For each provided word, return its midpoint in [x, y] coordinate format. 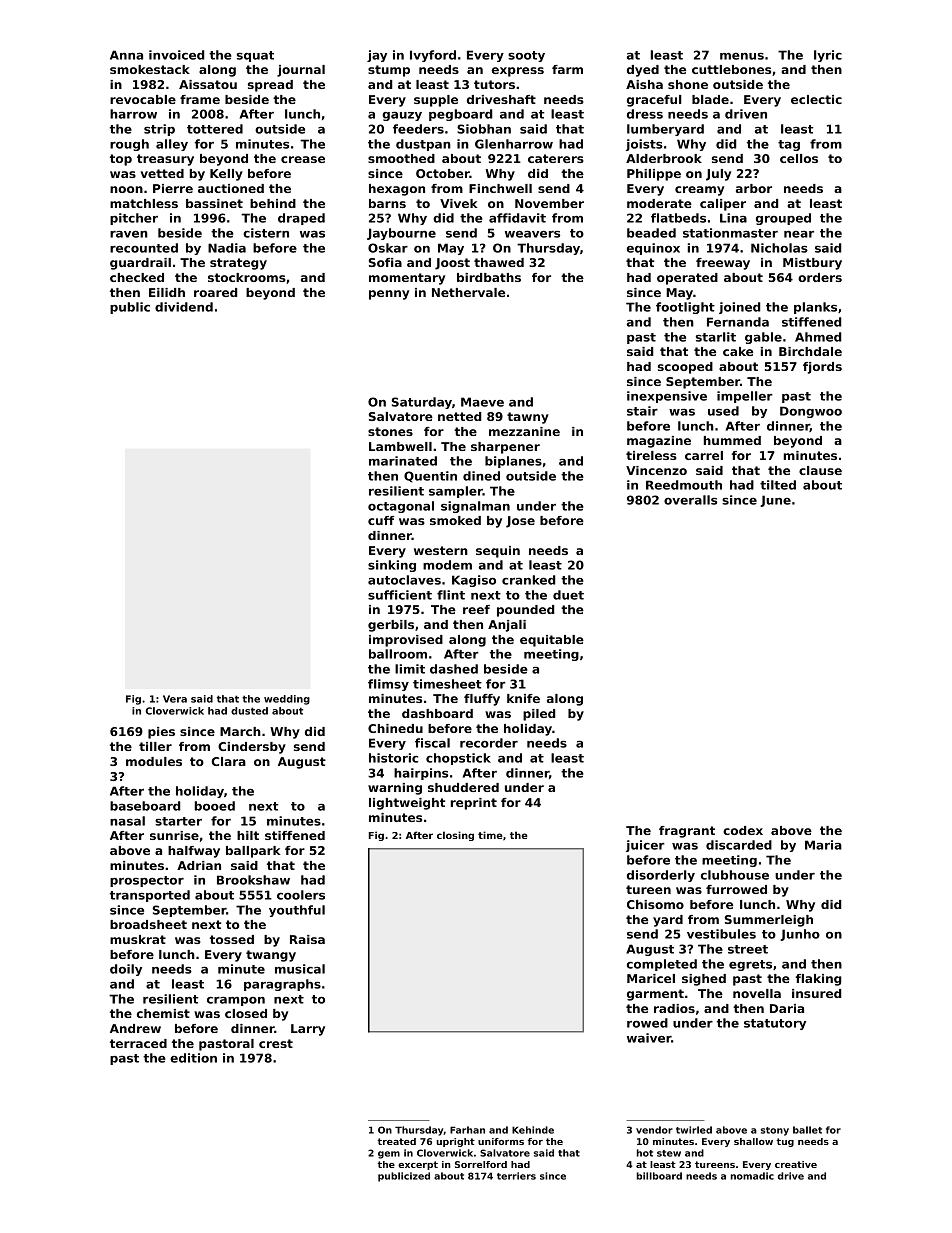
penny [389, 295]
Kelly [226, 175]
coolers [301, 895]
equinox [653, 249]
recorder [489, 743]
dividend [184, 307]
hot [645, 1153]
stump [389, 71]
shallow [753, 1141]
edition [193, 1058]
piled [539, 715]
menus [742, 56]
